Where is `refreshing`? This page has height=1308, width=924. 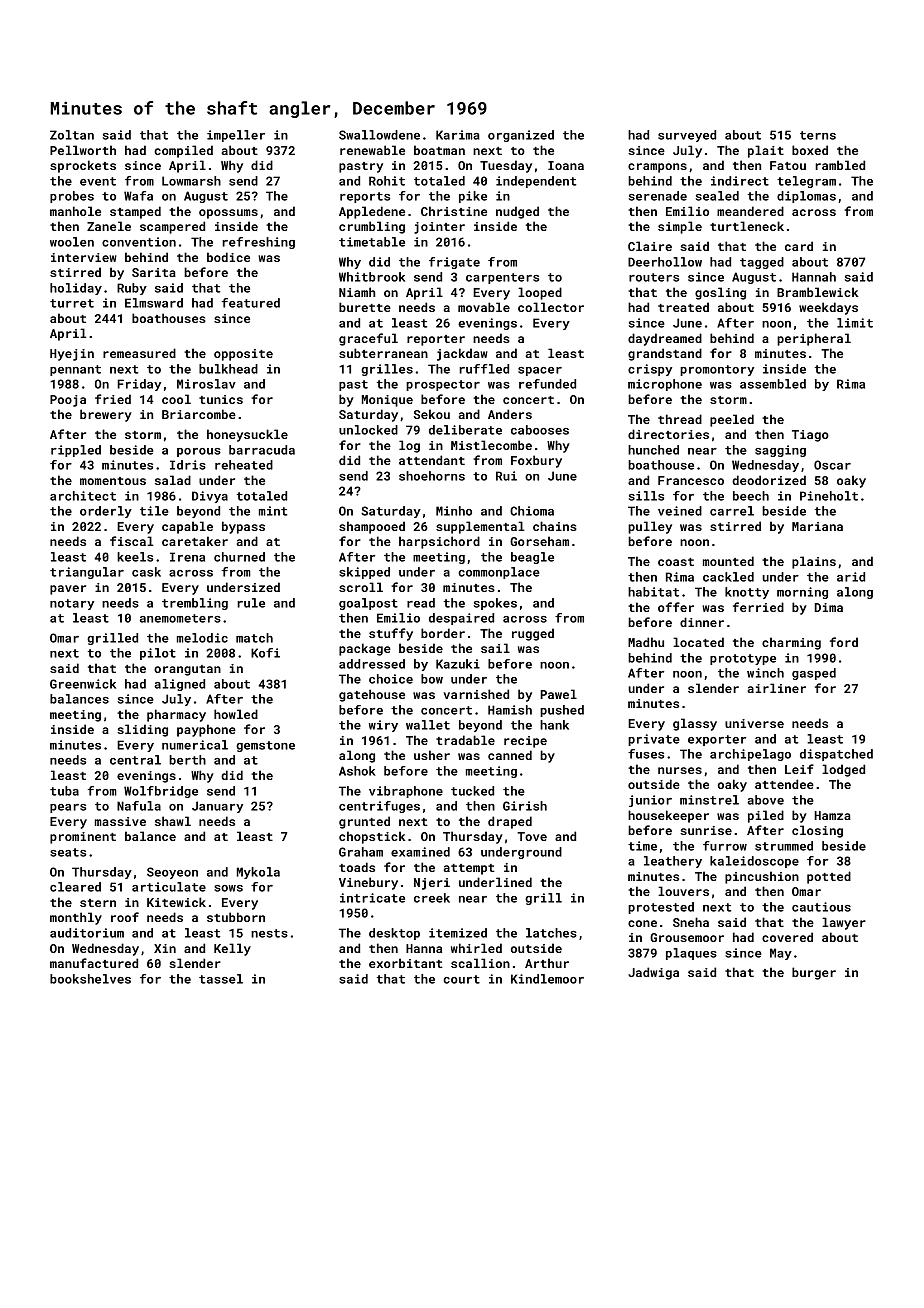
refreshing is located at coordinates (258, 243).
